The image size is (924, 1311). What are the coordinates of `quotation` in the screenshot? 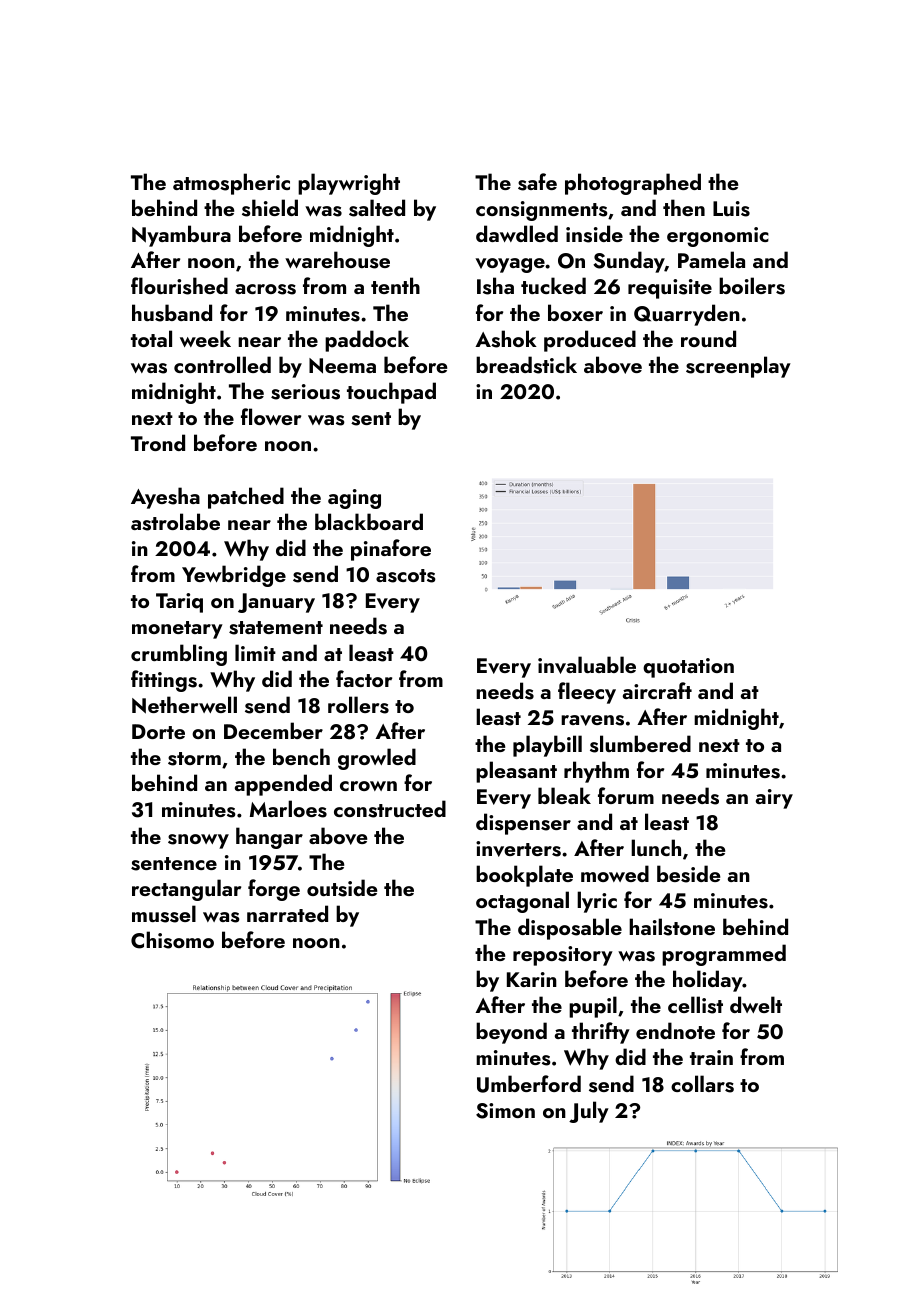 It's located at (688, 668).
